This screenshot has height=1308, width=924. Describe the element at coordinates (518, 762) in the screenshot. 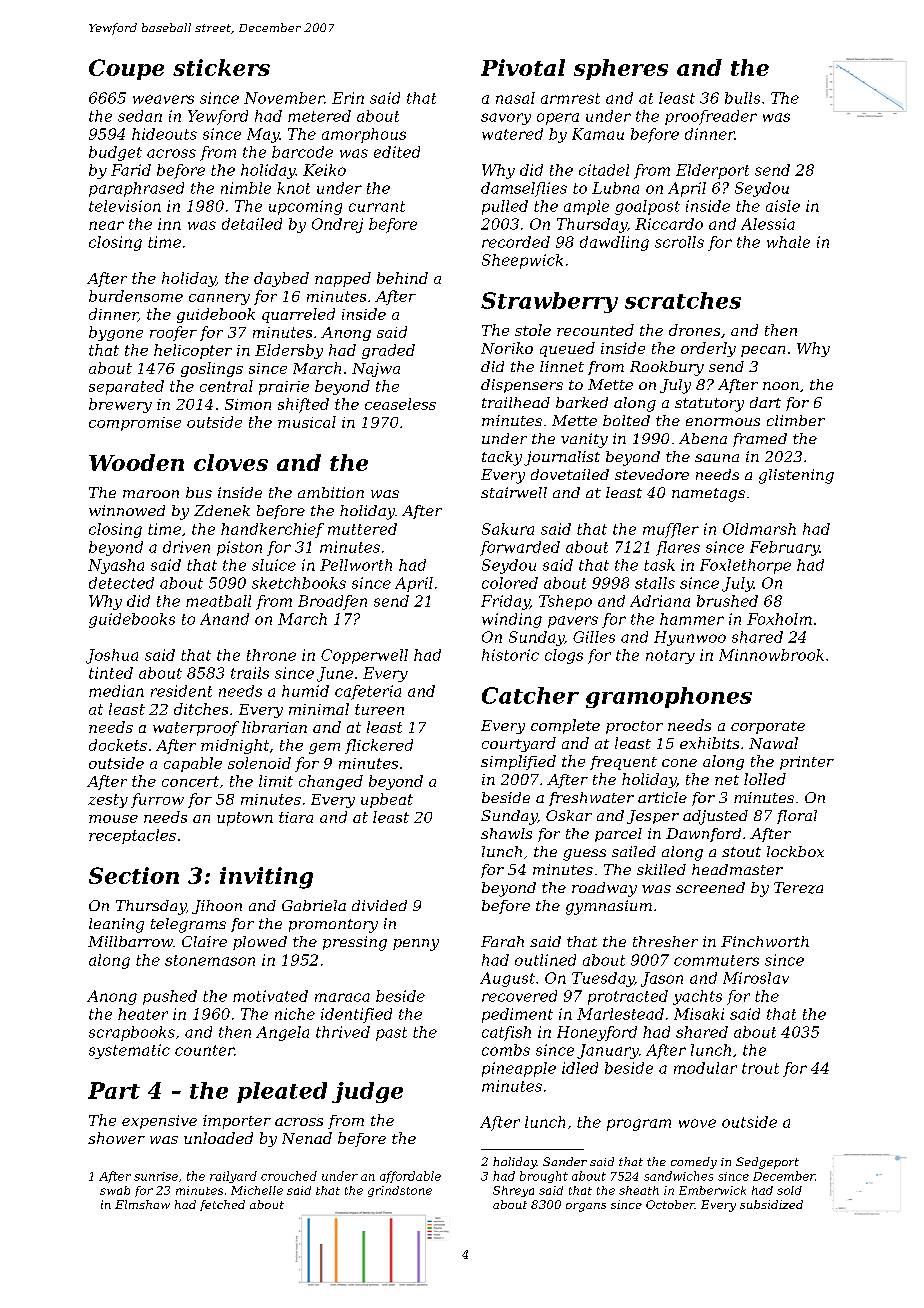

I see `simplified` at that location.
